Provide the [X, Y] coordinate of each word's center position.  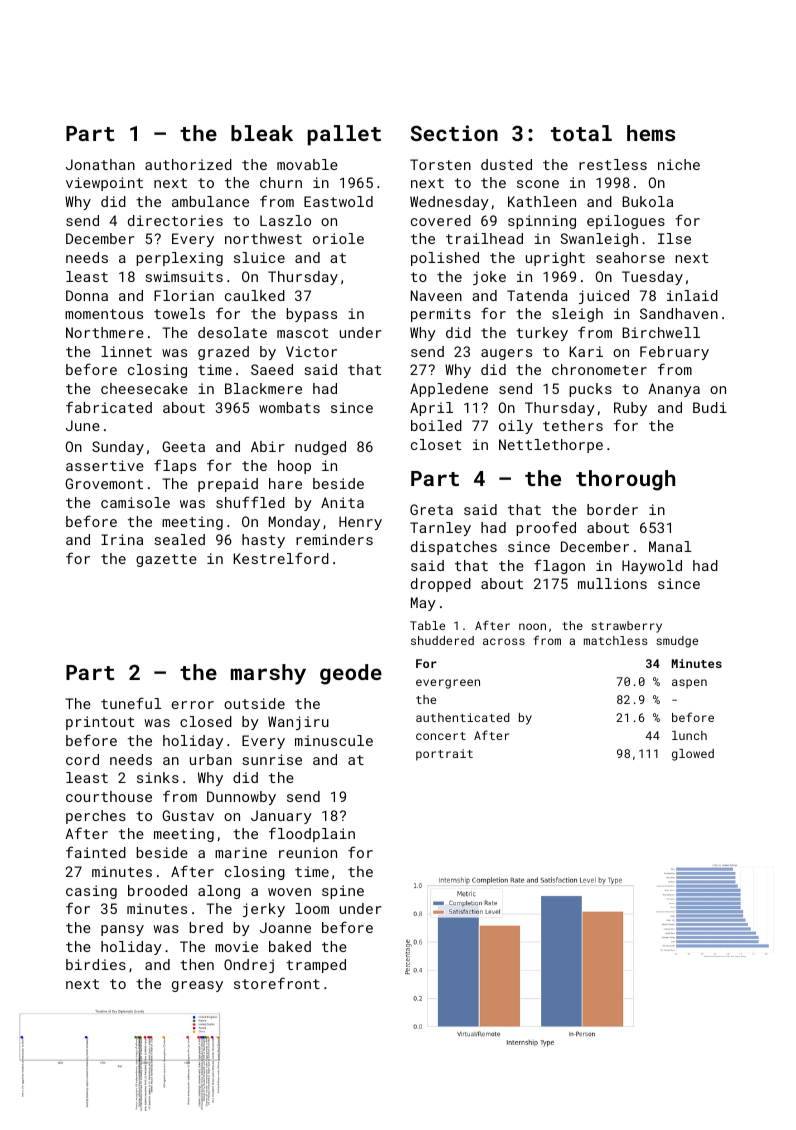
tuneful [131, 703]
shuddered [442, 640]
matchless [616, 640]
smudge [677, 642]
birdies [96, 964]
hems [651, 133]
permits [441, 315]
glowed [693, 755]
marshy [268, 674]
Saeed [272, 369]
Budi [710, 407]
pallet [344, 135]
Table [427, 625]
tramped [316, 966]
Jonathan [100, 164]
